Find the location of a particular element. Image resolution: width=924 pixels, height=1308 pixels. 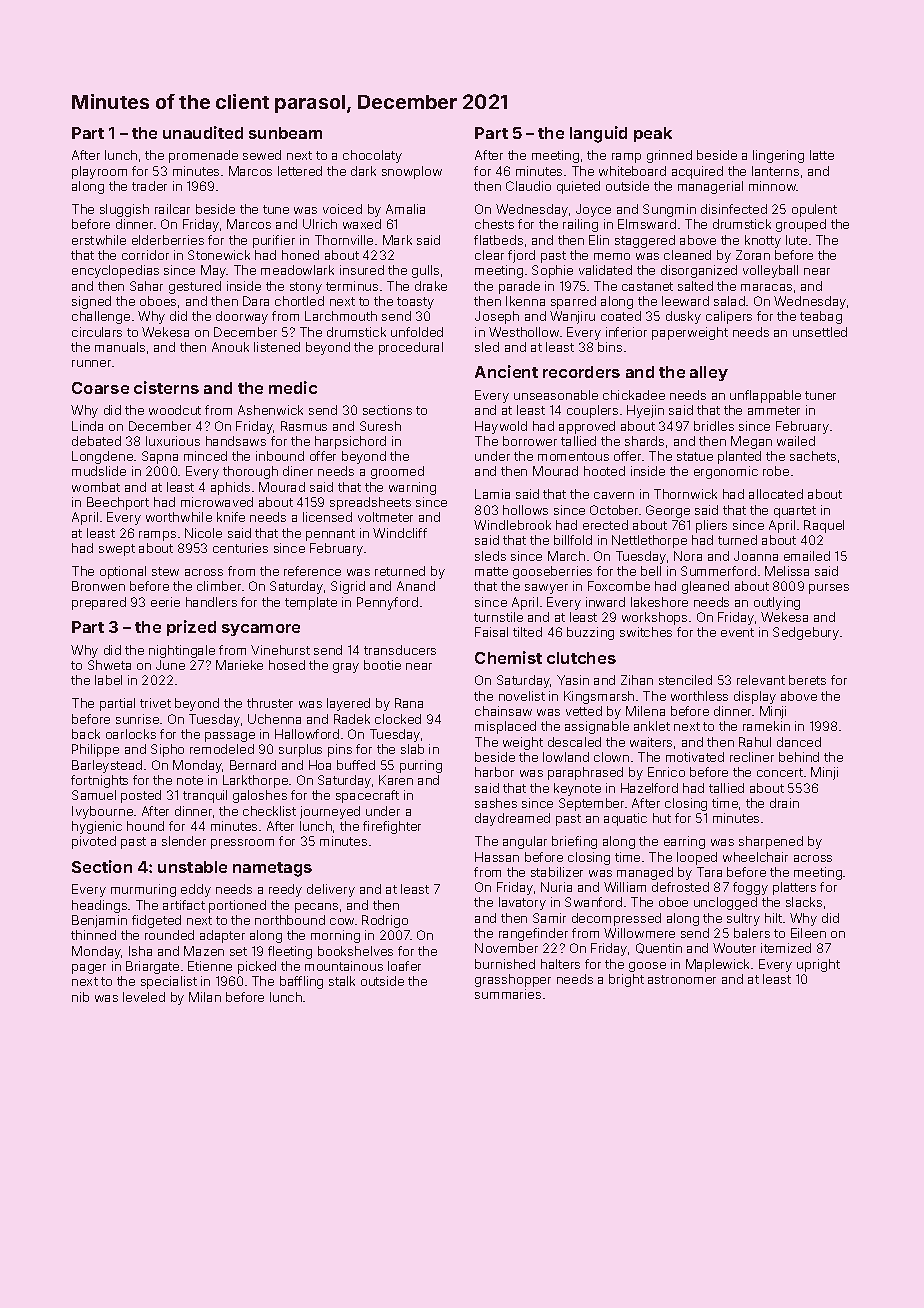

salad is located at coordinates (729, 301).
